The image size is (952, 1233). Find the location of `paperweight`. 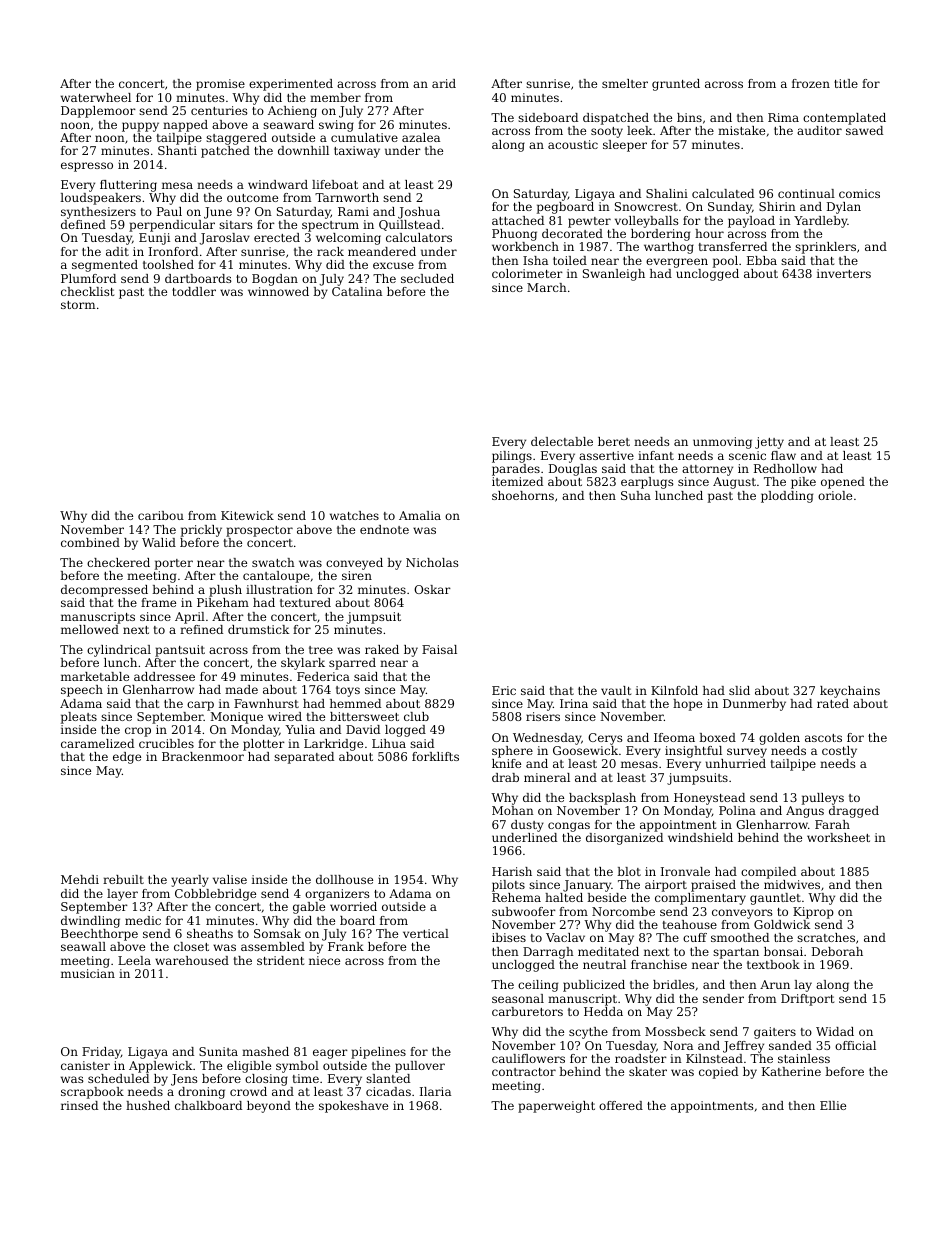

paperweight is located at coordinates (556, 1107).
